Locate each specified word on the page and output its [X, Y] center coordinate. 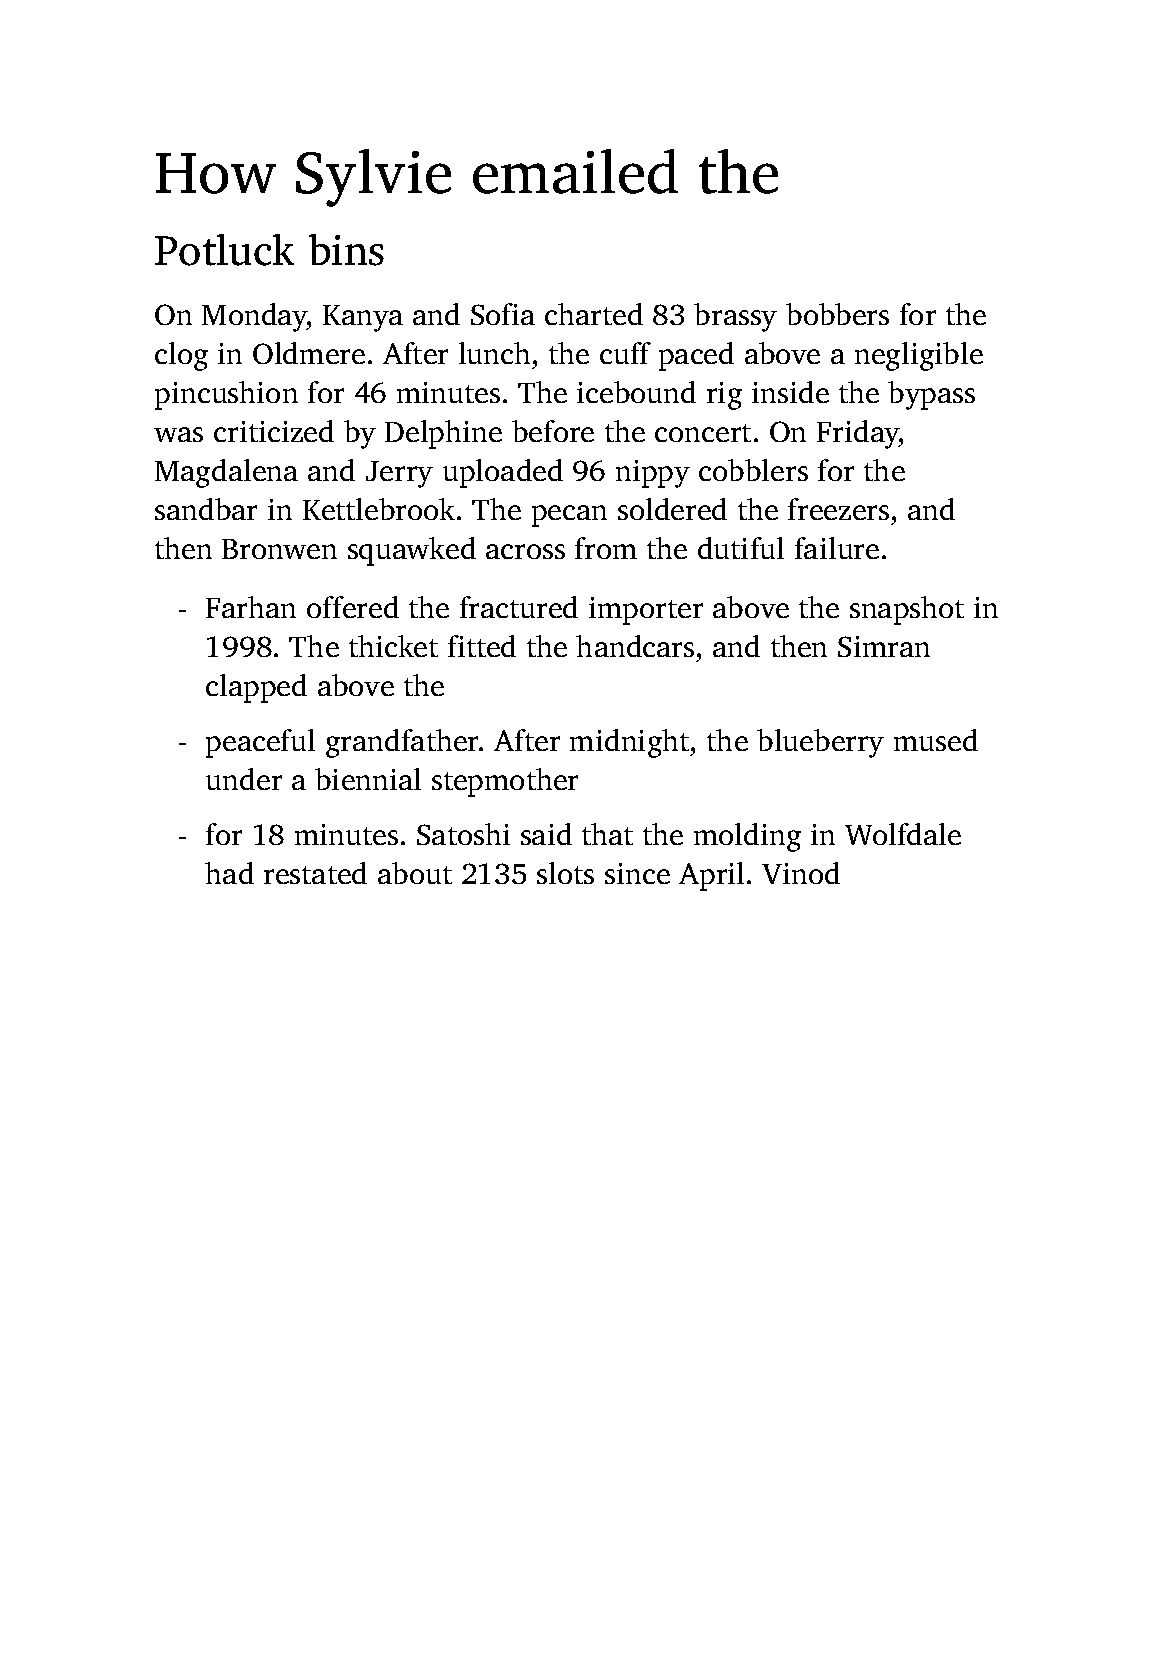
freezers [838, 509]
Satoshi [463, 834]
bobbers [837, 314]
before [553, 431]
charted [594, 314]
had [229, 873]
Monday [254, 317]
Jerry [399, 474]
